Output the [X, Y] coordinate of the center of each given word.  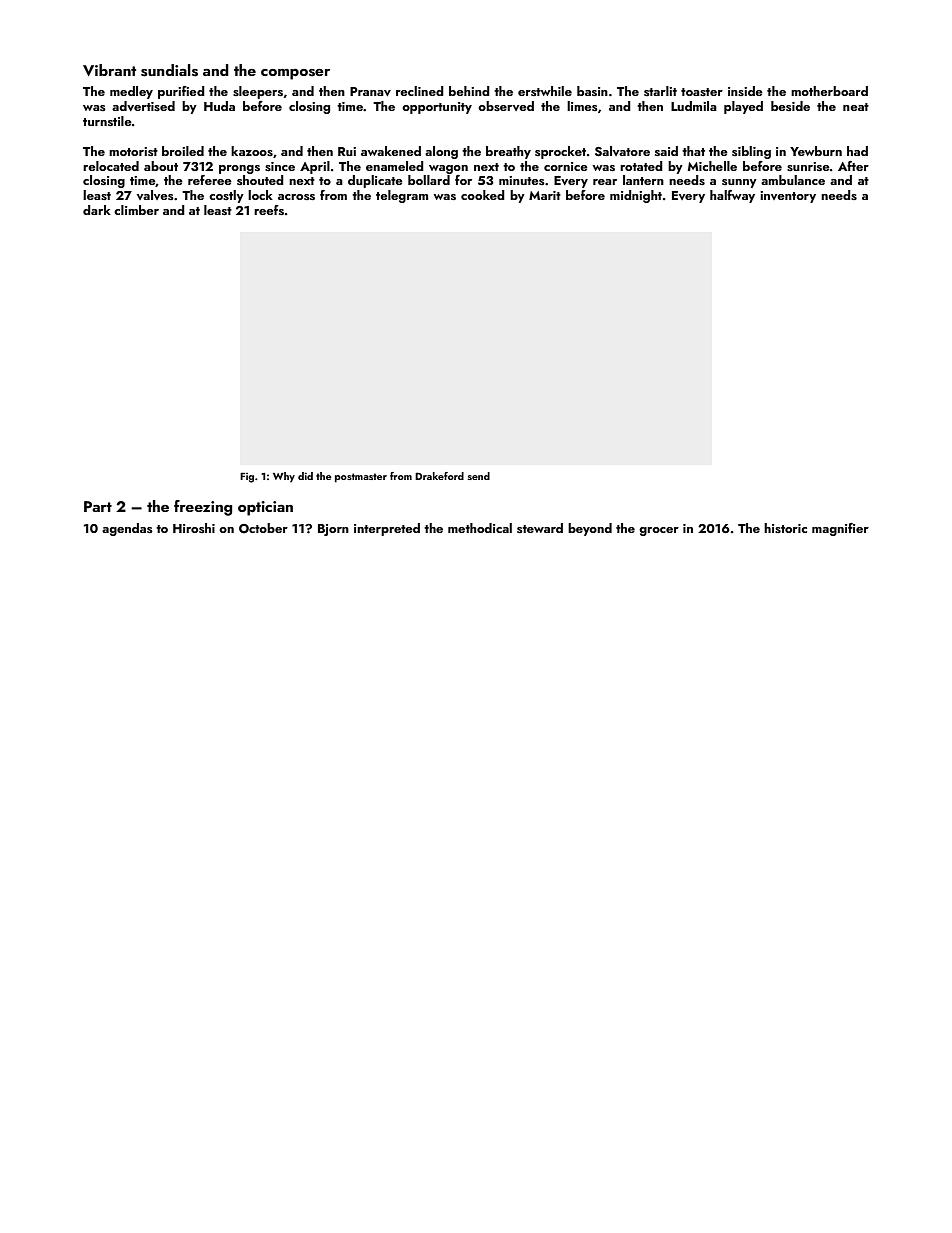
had [857, 151]
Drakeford [439, 476]
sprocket [560, 152]
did [305, 476]
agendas [127, 529]
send [479, 476]
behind [469, 91]
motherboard [829, 91]
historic [785, 528]
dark [97, 210]
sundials [169, 70]
